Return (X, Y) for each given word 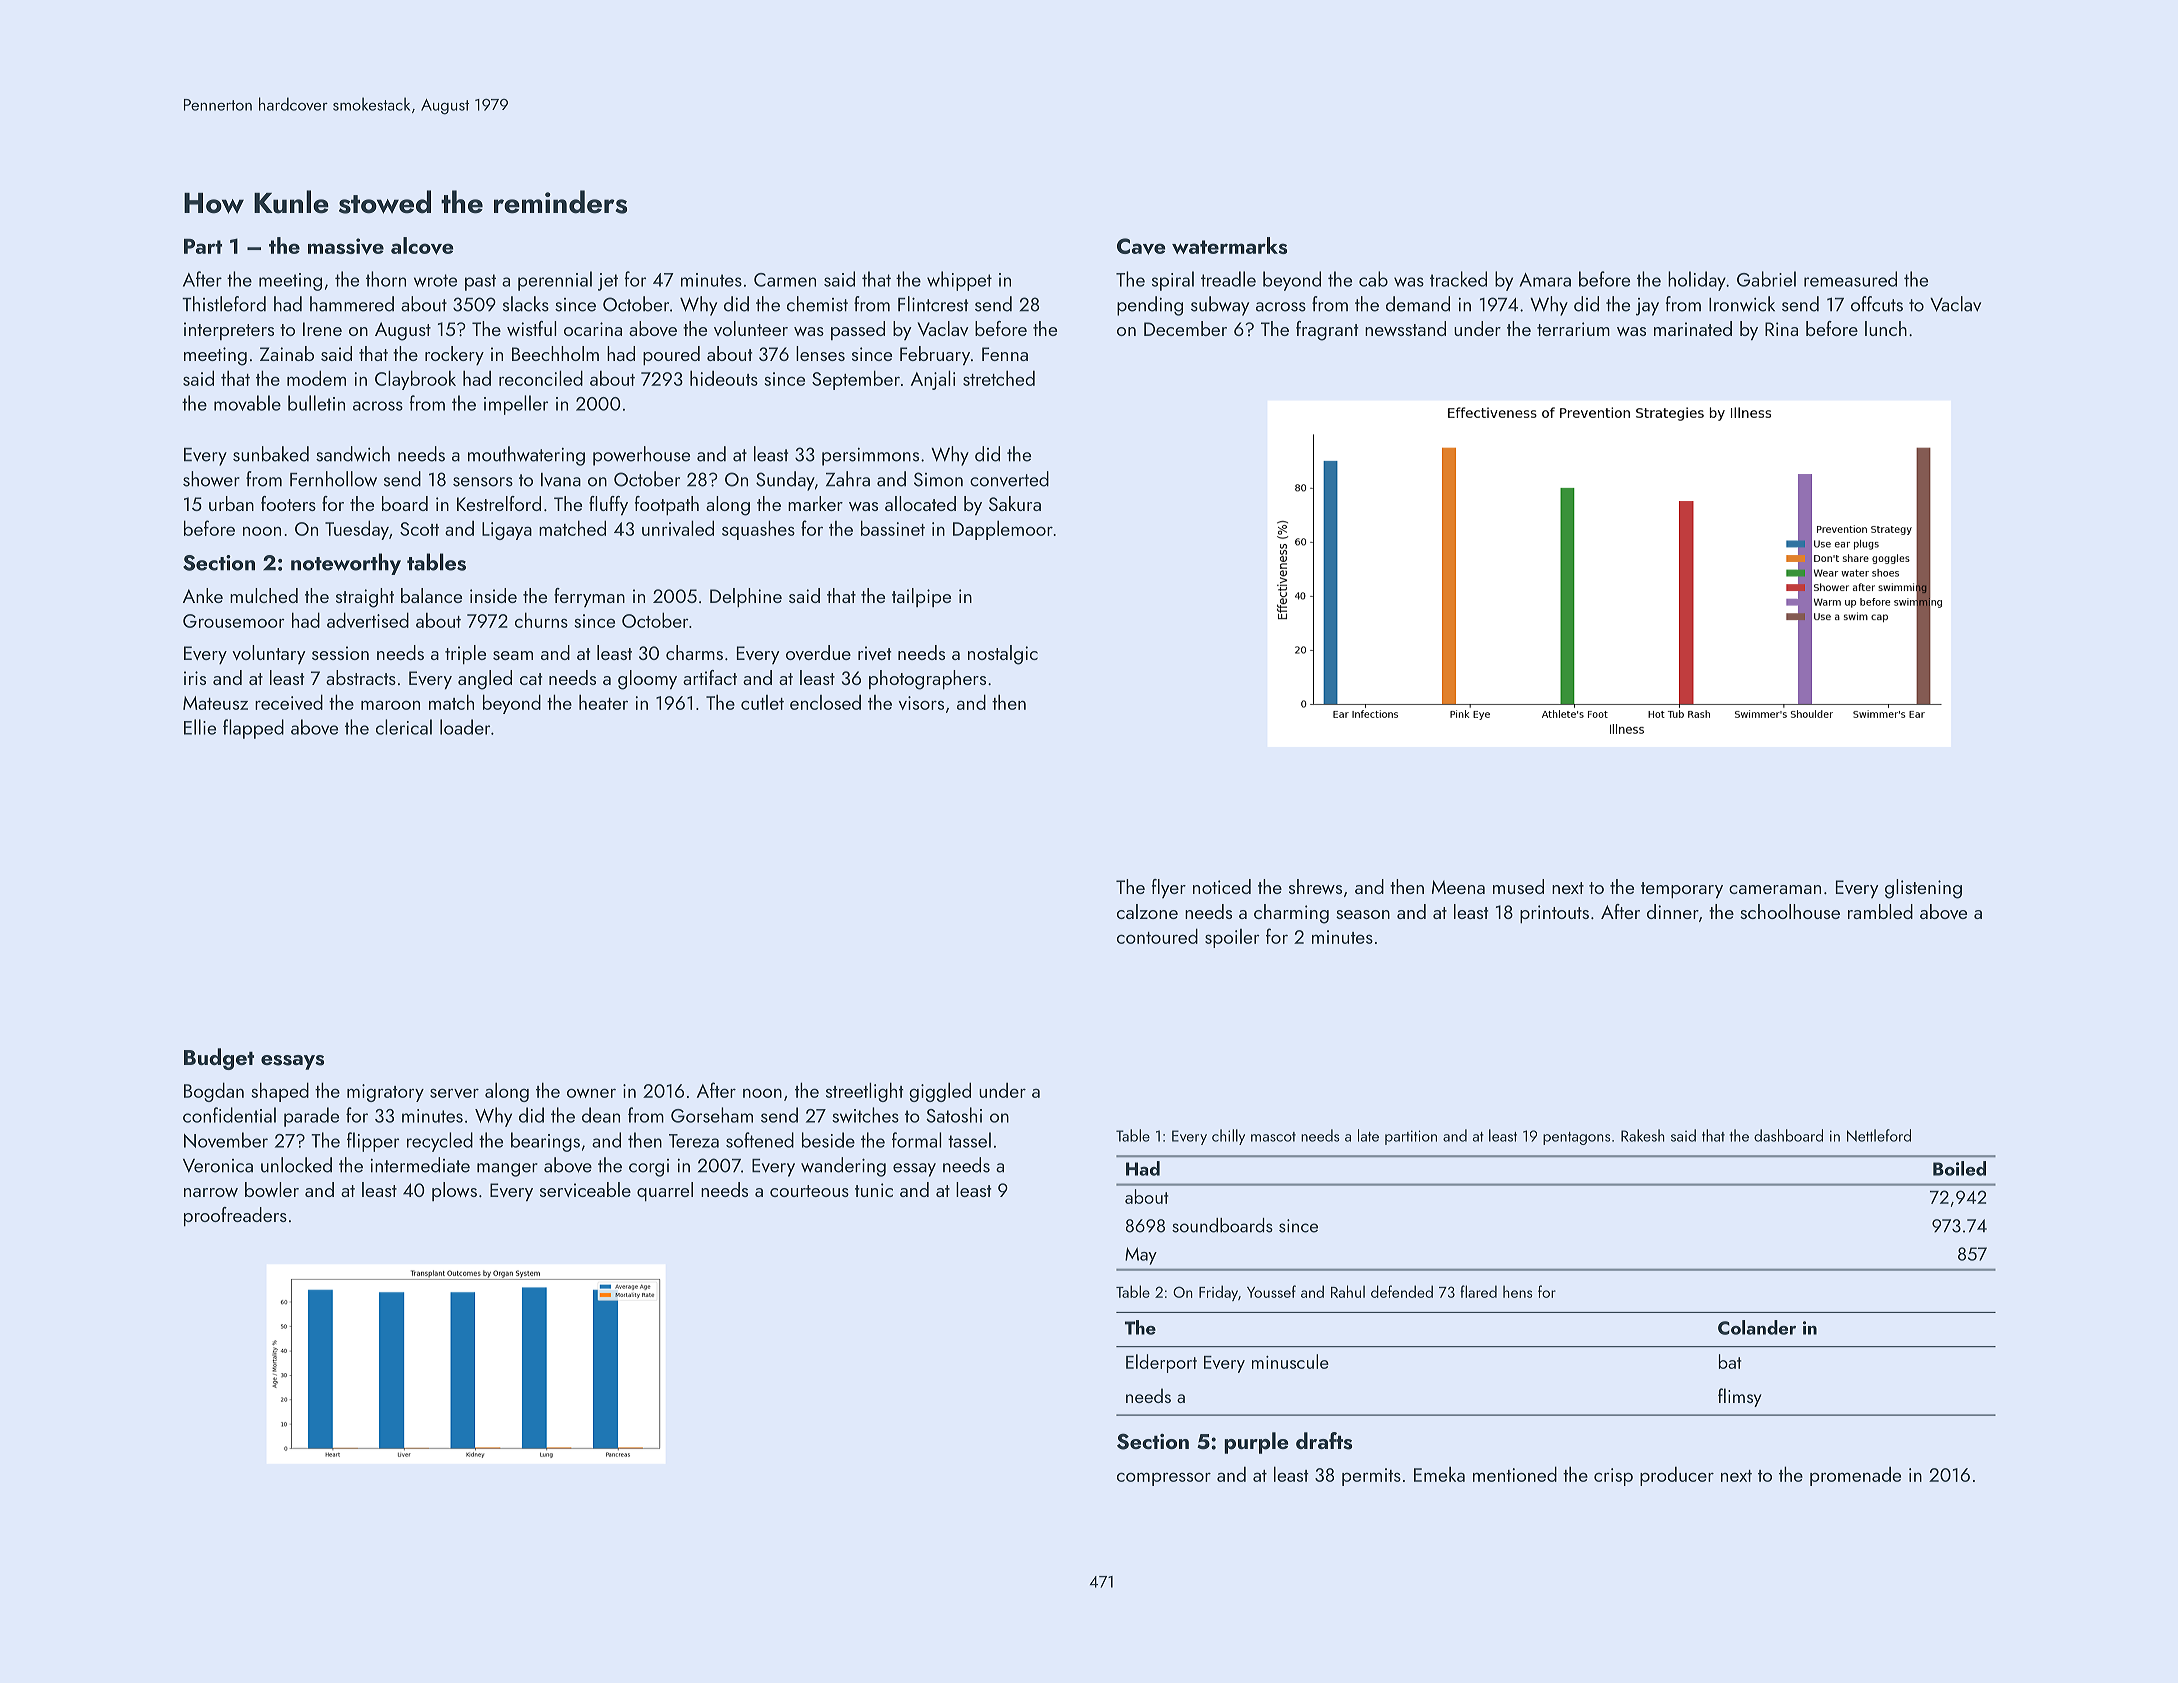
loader (465, 727)
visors (921, 703)
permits (1371, 1477)
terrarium (1573, 329)
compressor (1164, 1479)
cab (1373, 279)
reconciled (541, 378)
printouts (1554, 914)
